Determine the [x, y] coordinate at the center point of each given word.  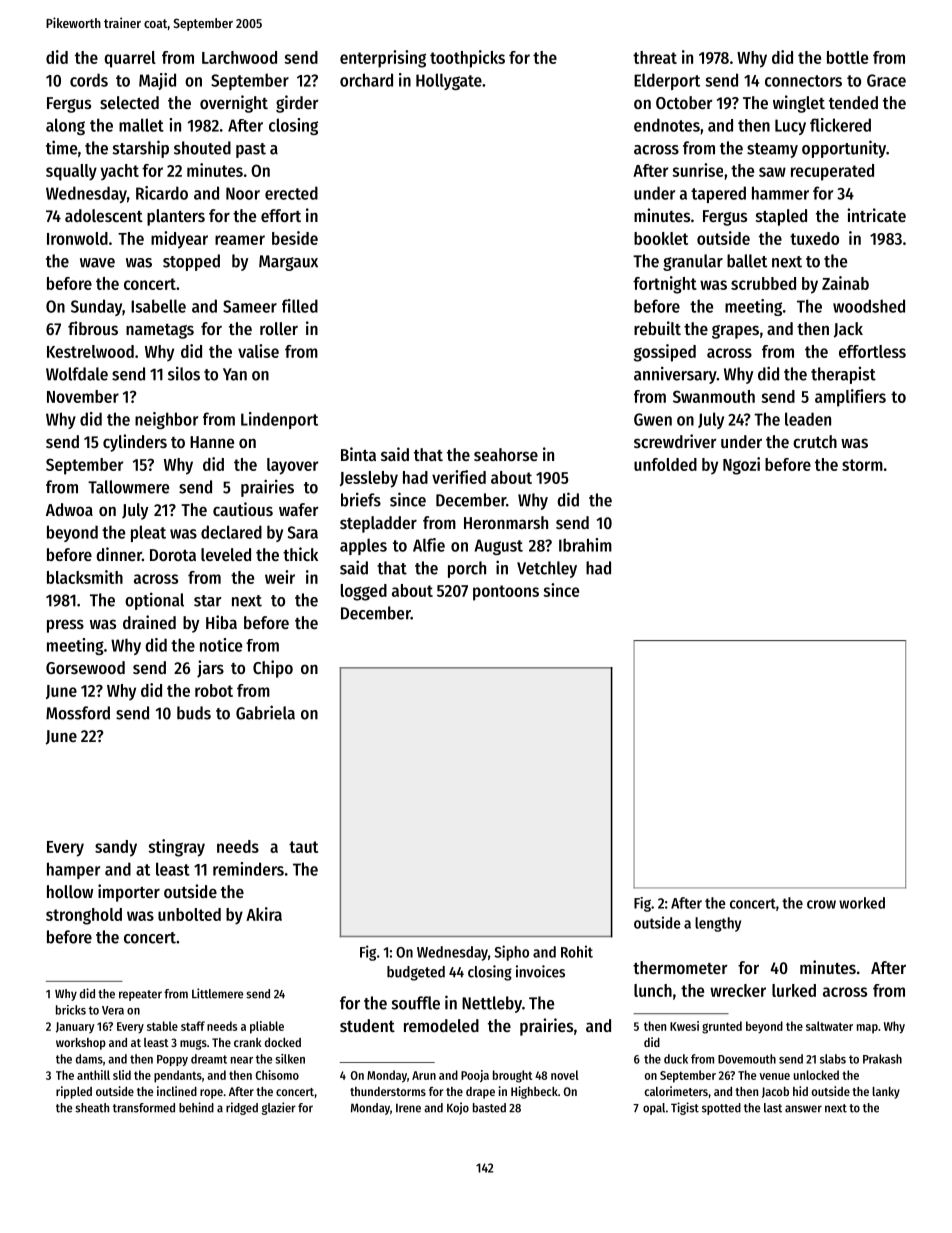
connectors [803, 81]
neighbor [166, 420]
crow [821, 904]
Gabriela [265, 712]
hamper [73, 870]
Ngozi [741, 466]
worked [862, 903]
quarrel [130, 59]
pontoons [506, 593]
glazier [278, 1108]
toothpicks [467, 59]
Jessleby [369, 479]
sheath [92, 1108]
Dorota [173, 555]
